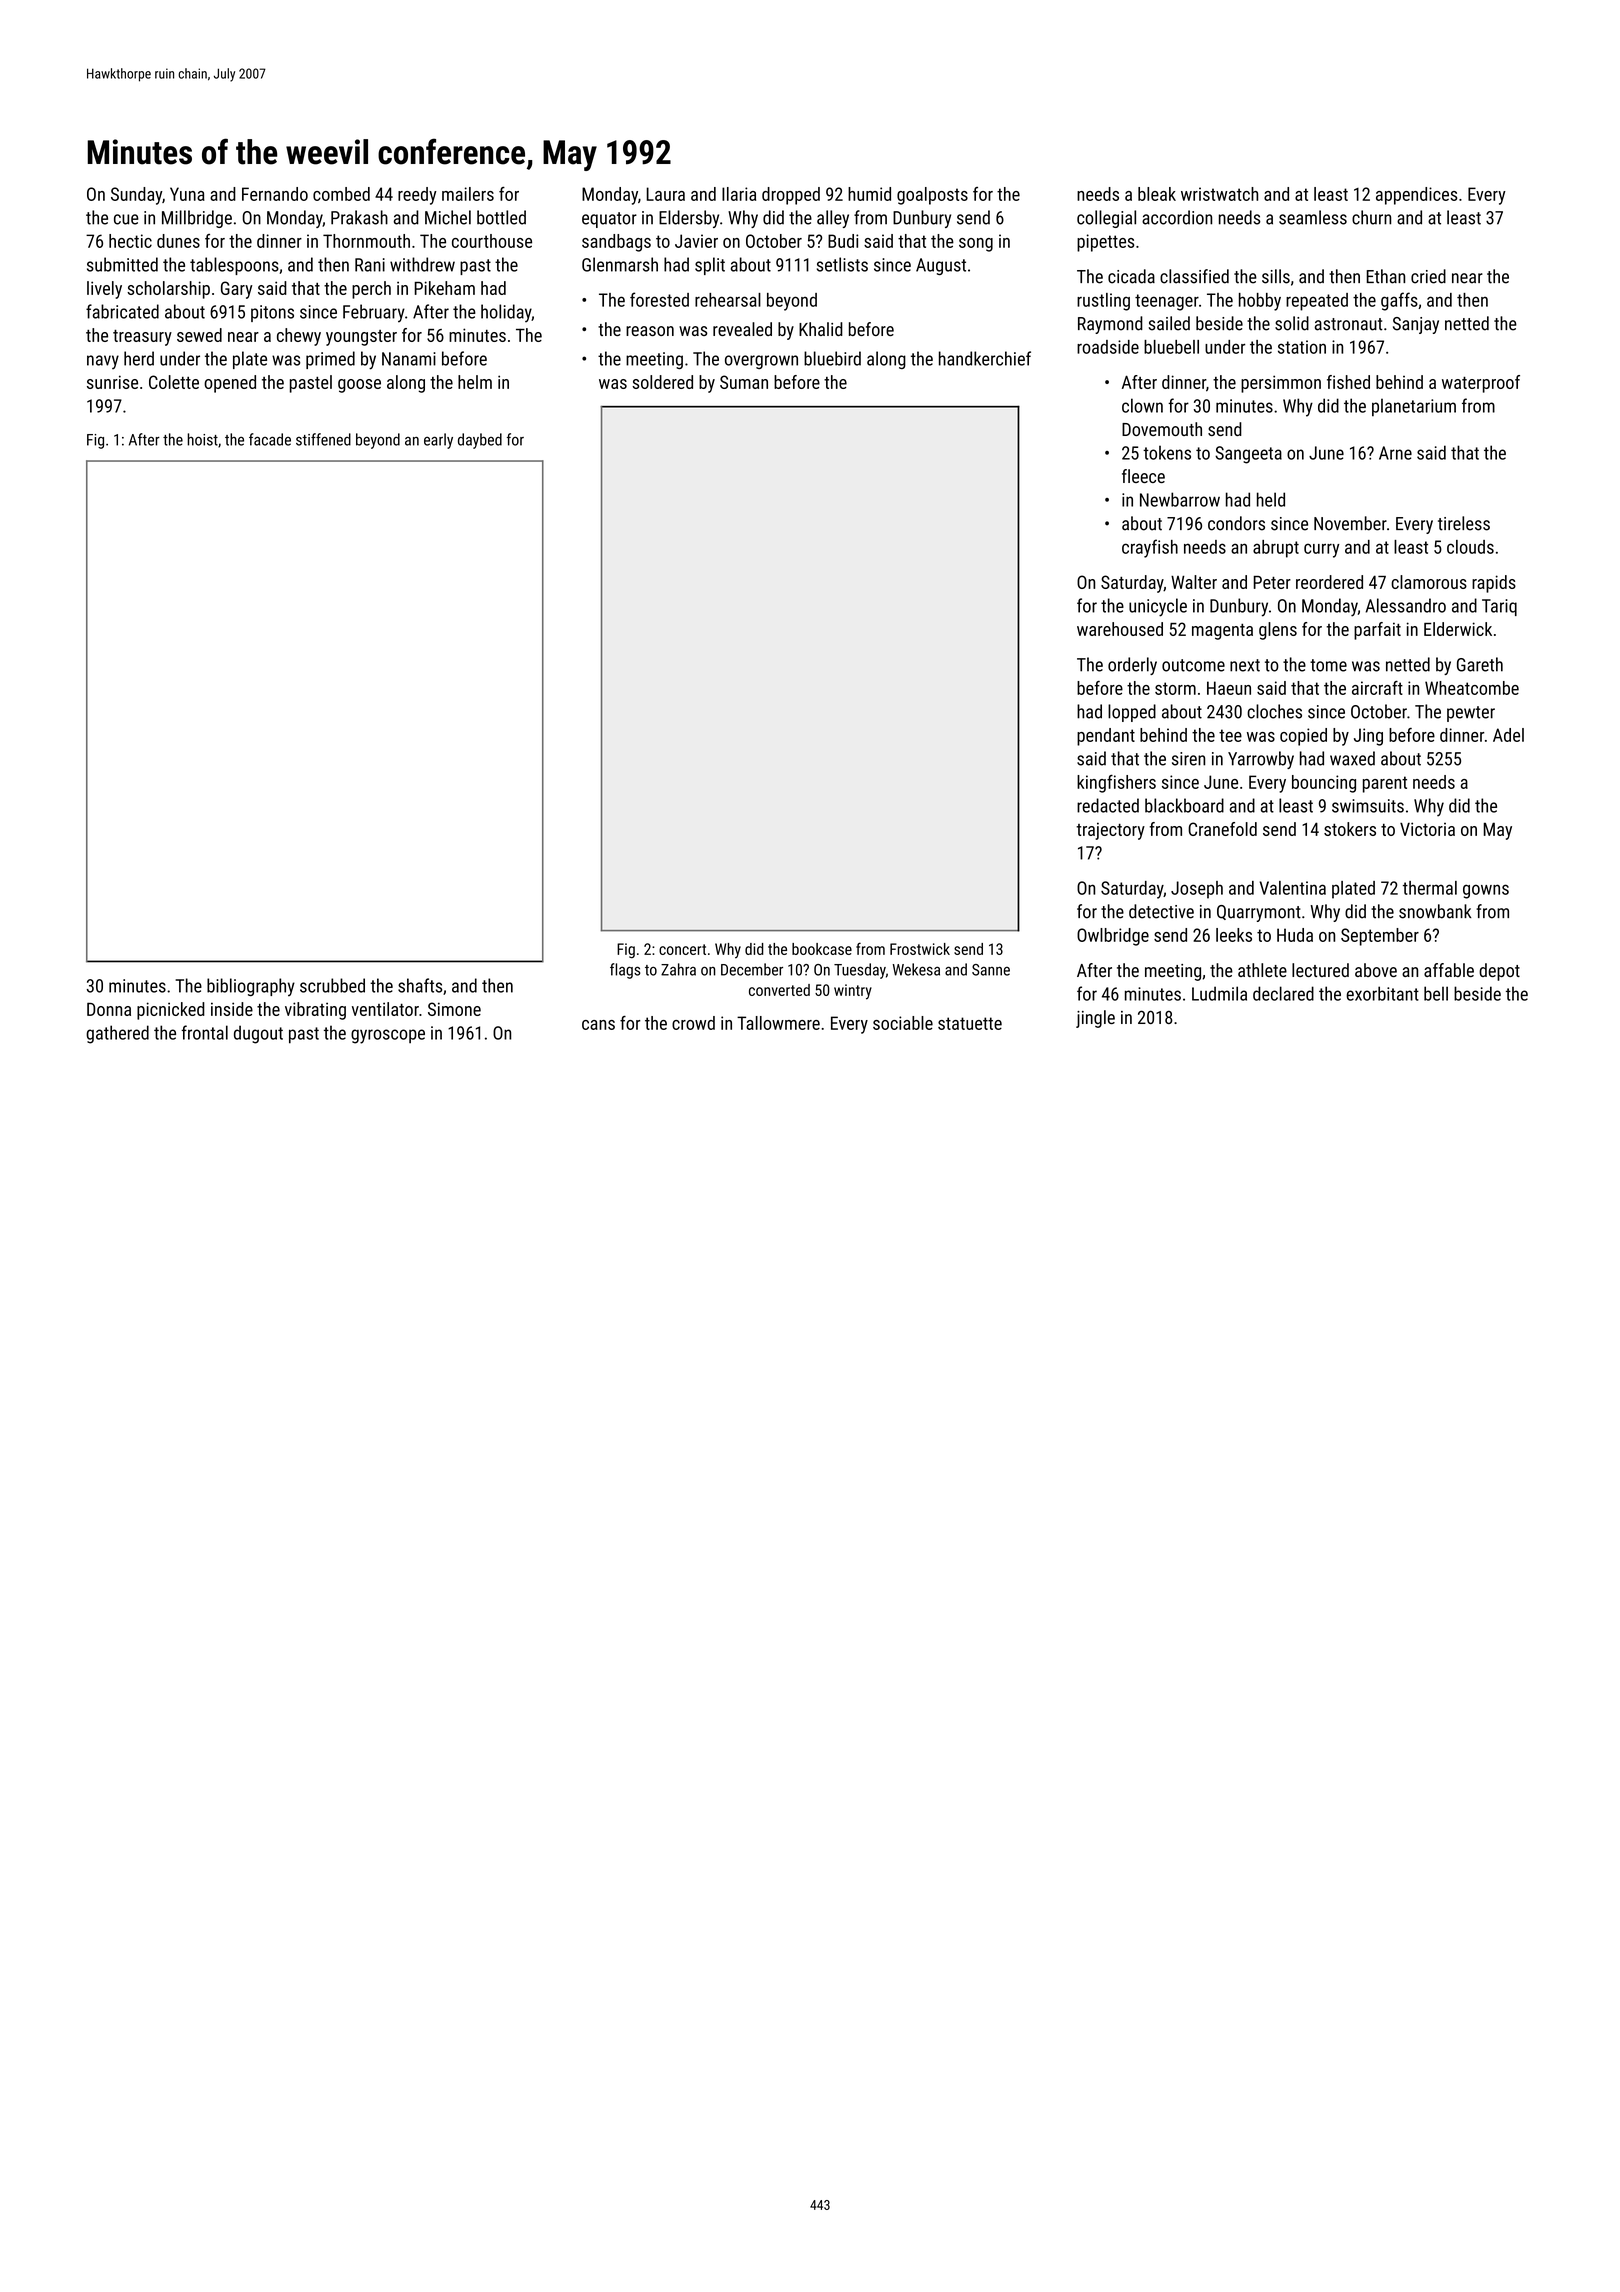 This screenshot has height=2292, width=1620. What do you see at coordinates (1416, 196) in the screenshot?
I see `appendices` at bounding box center [1416, 196].
